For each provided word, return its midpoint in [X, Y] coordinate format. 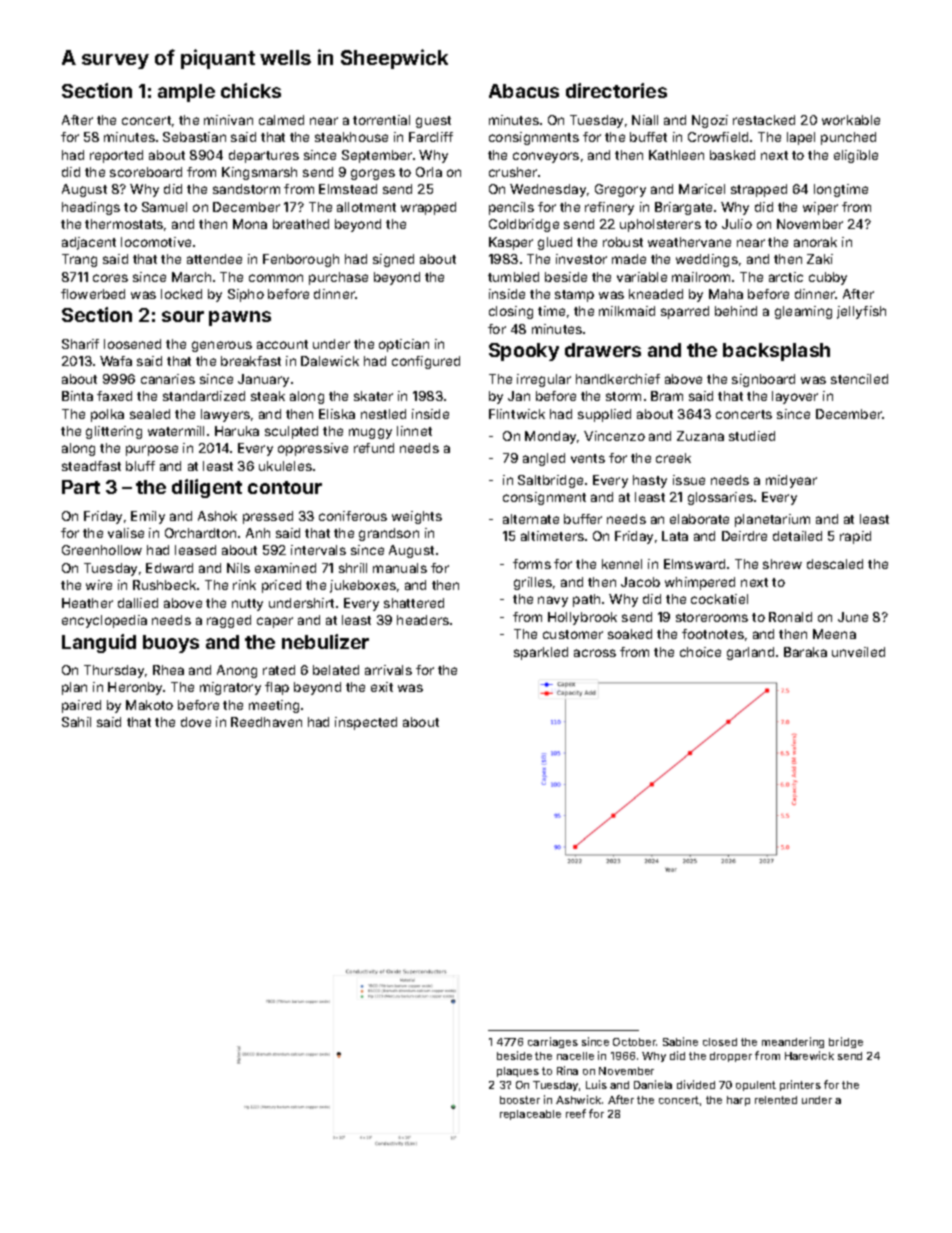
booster [520, 1100]
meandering [793, 1042]
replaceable [530, 1115]
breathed [301, 224]
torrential [381, 120]
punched [848, 138]
